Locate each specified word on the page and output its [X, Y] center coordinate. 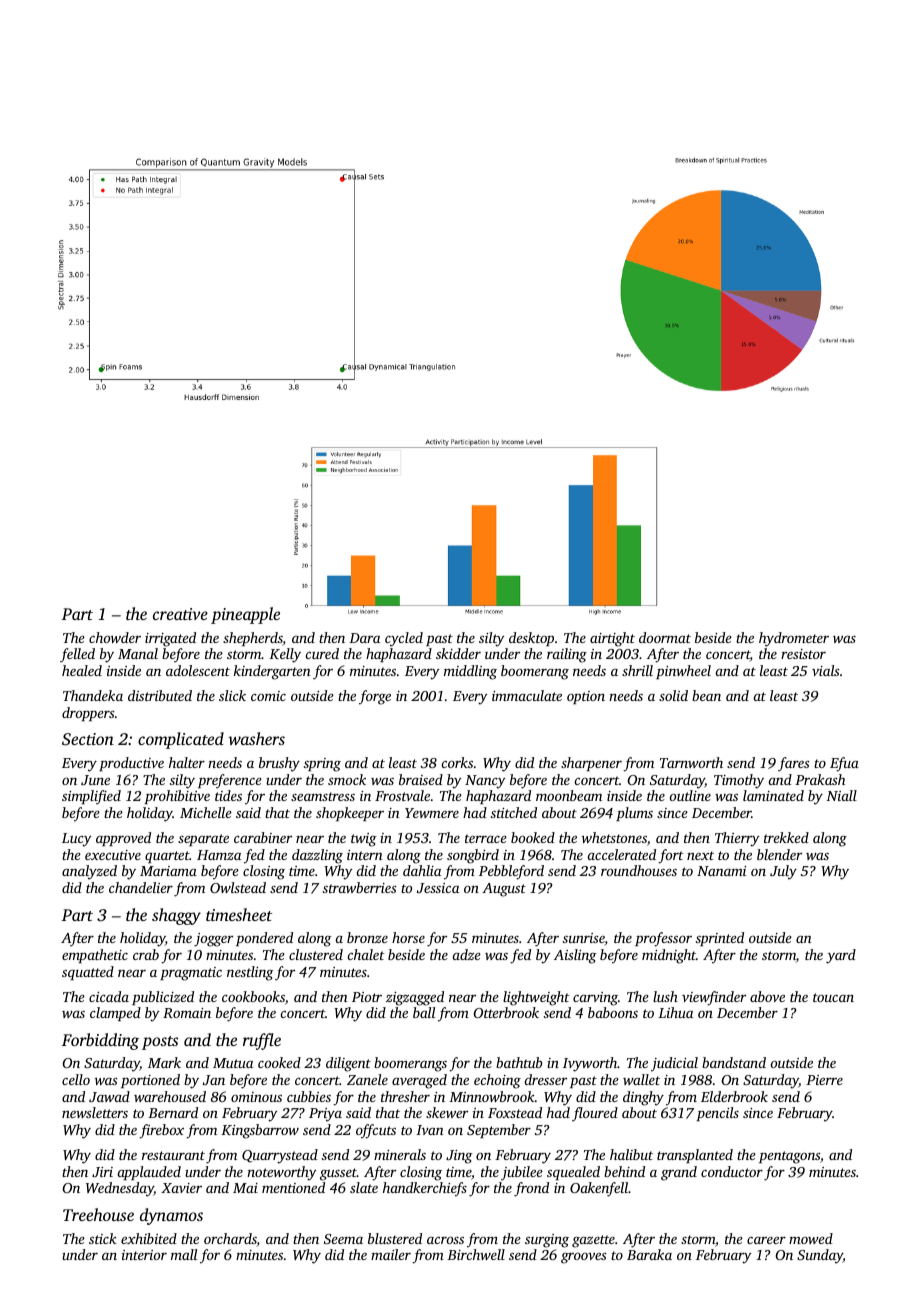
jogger [213, 940]
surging [547, 1241]
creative [180, 614]
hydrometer [794, 639]
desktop [531, 639]
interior [144, 1255]
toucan [833, 997]
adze [466, 954]
